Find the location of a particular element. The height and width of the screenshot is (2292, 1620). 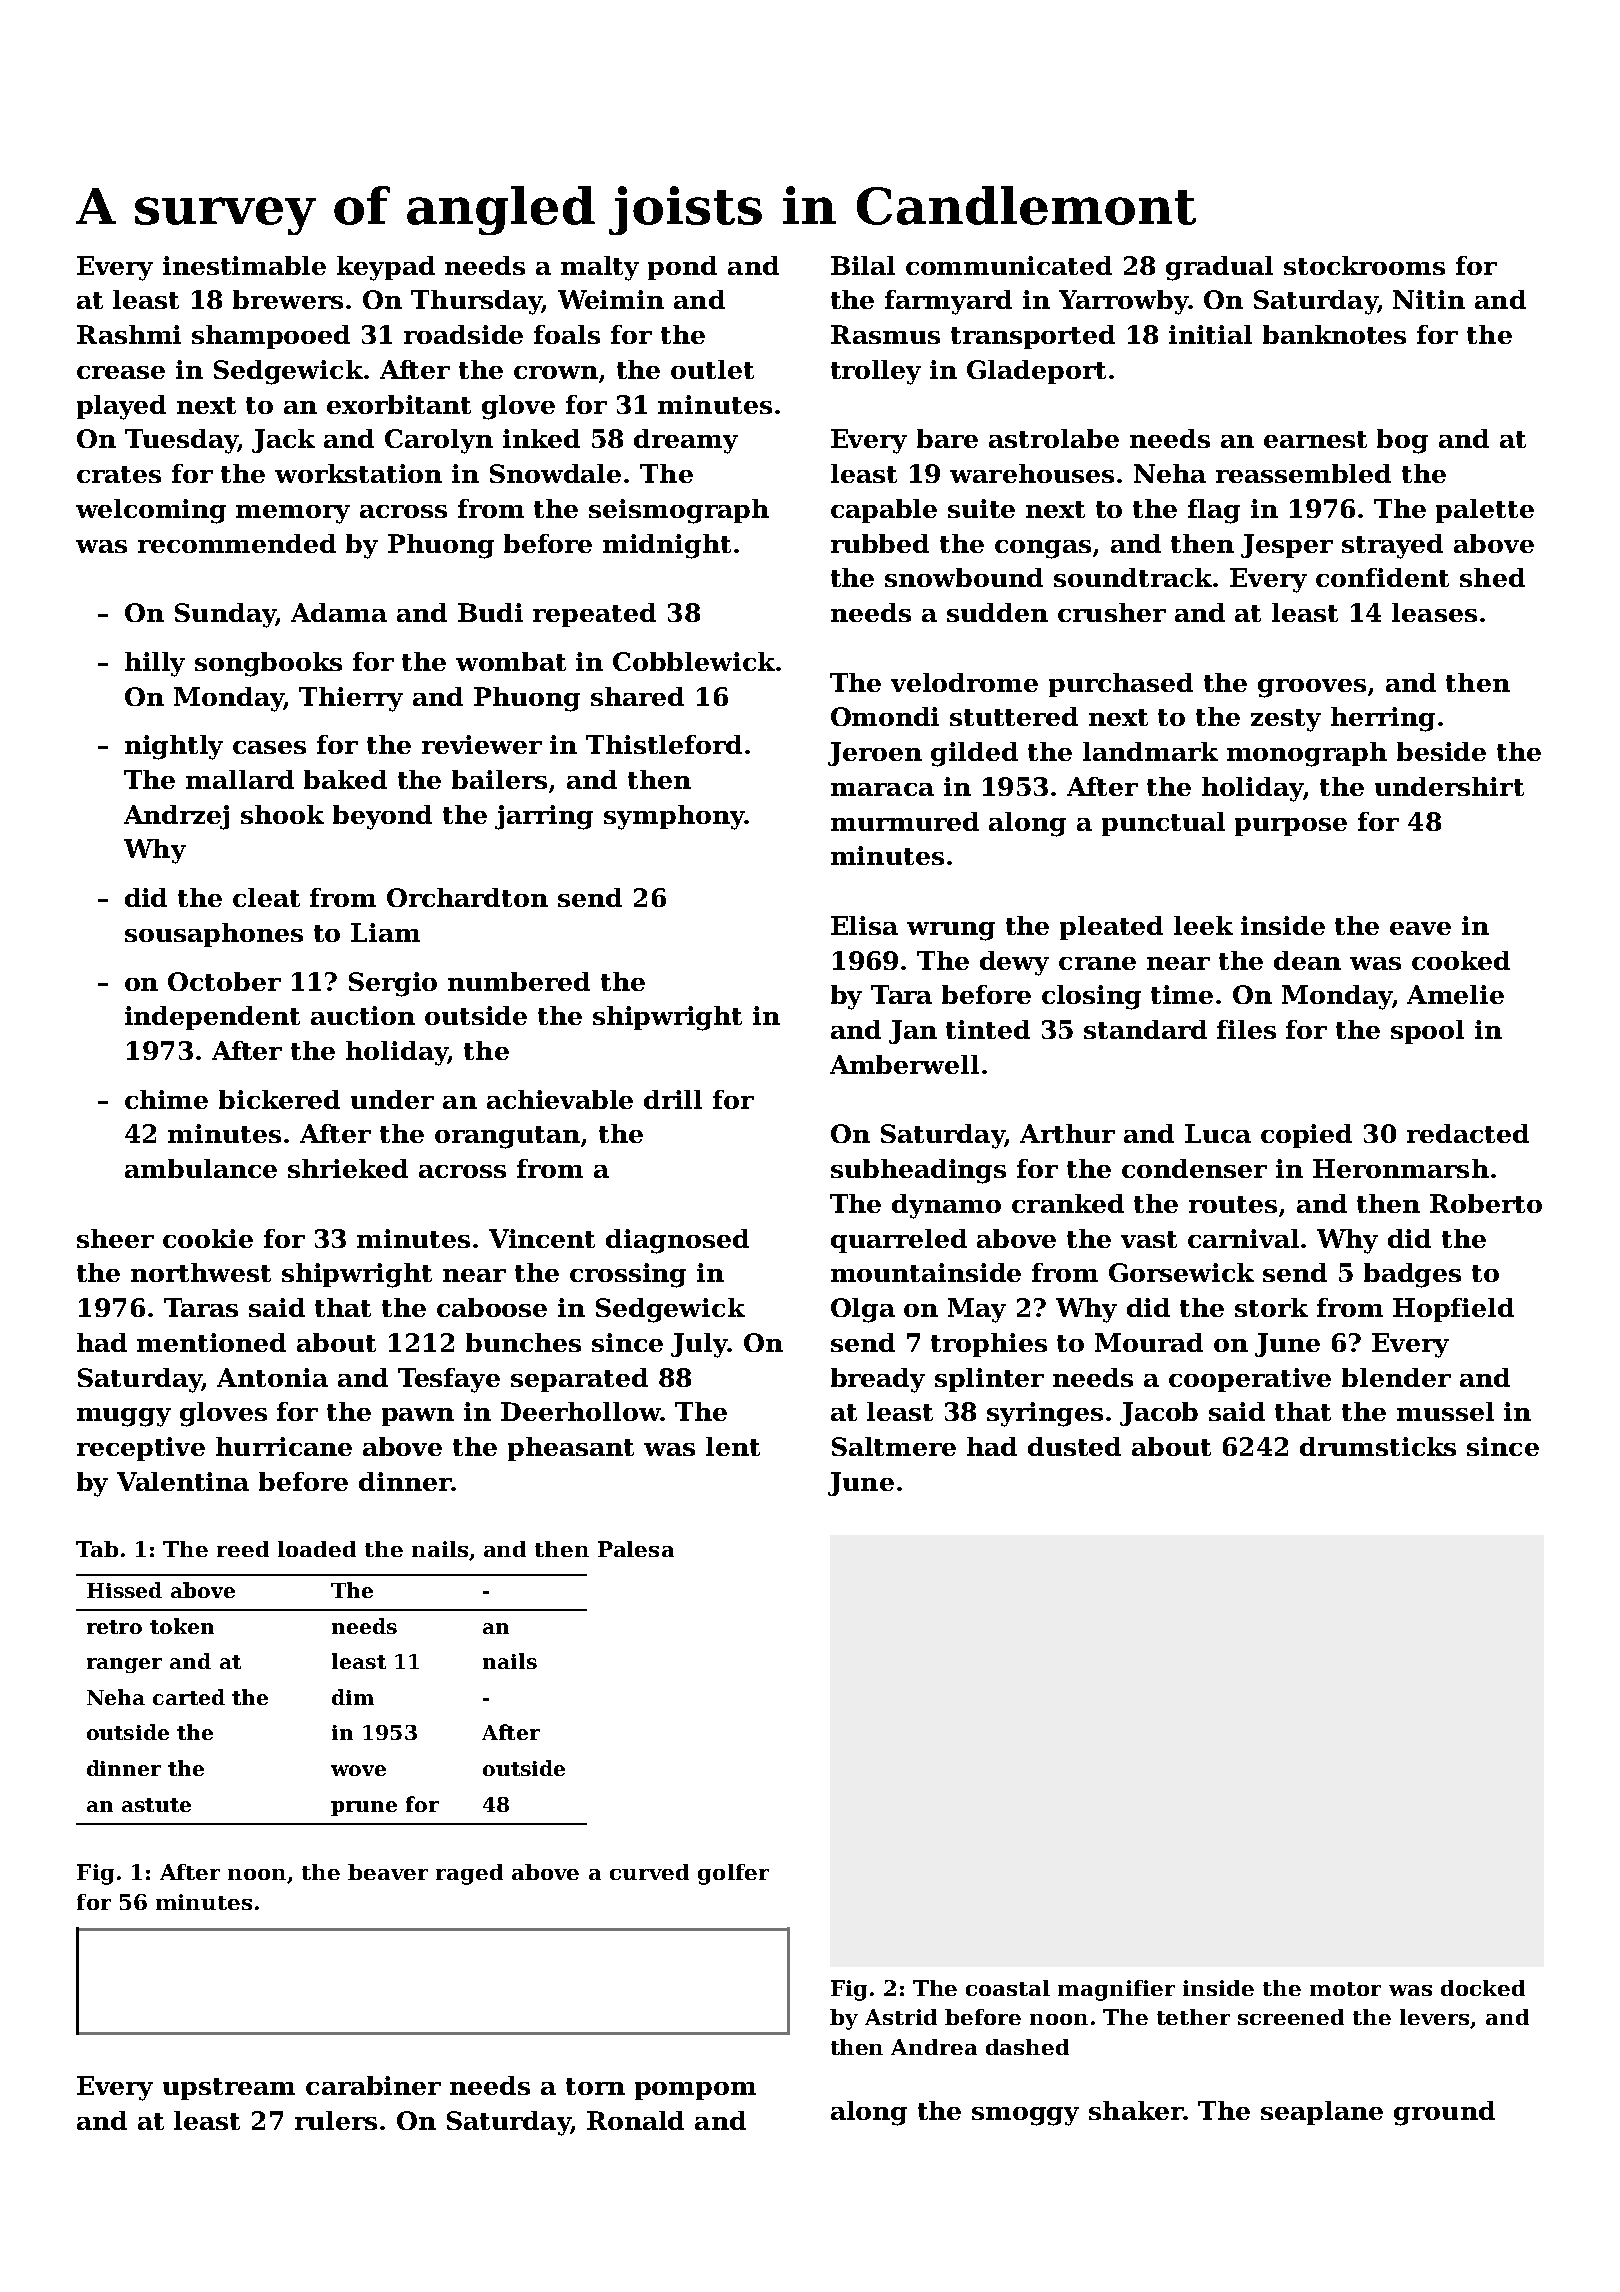

seaplane is located at coordinates (1322, 2113).
